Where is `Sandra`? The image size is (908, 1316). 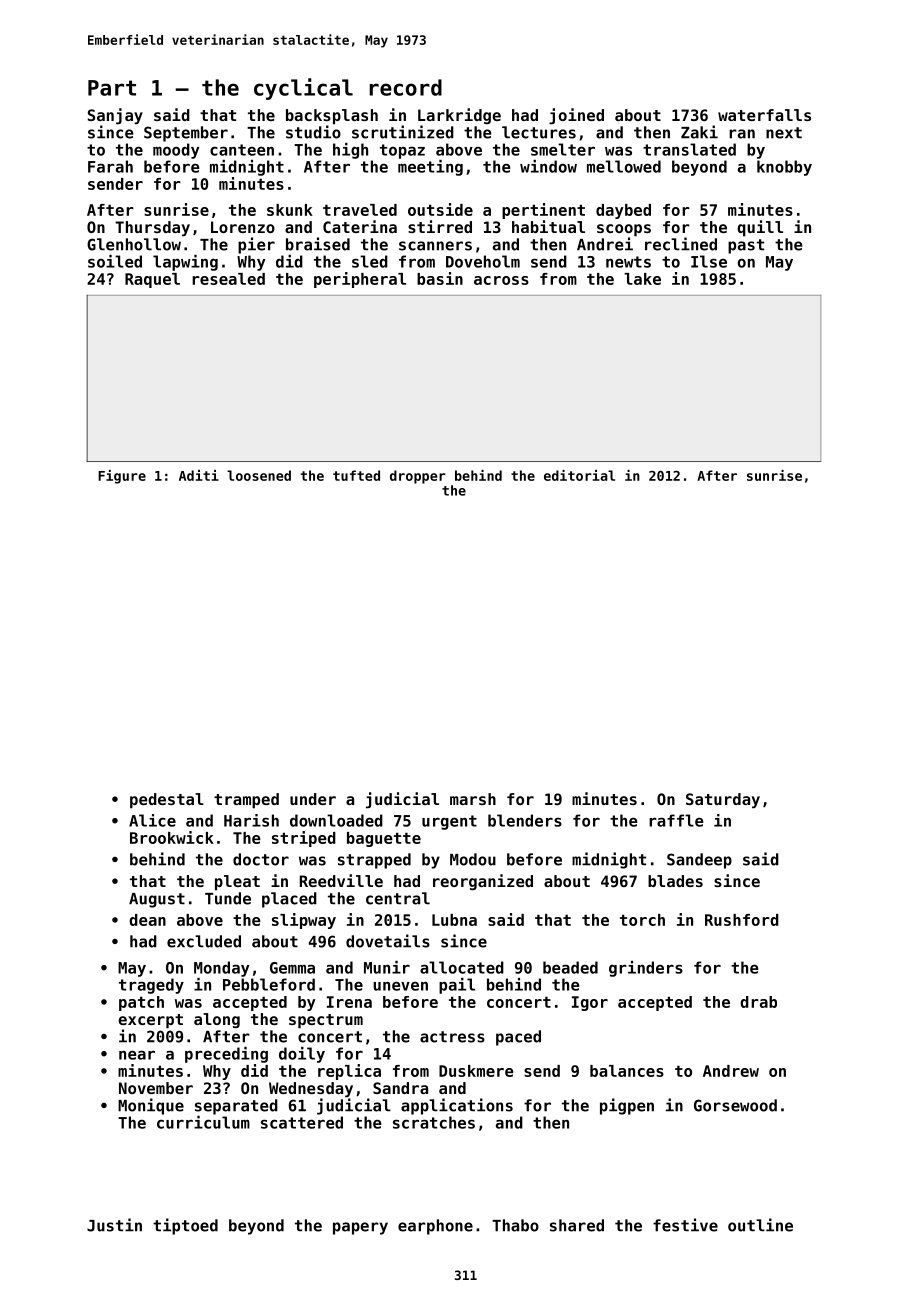
Sandra is located at coordinates (400, 1088).
